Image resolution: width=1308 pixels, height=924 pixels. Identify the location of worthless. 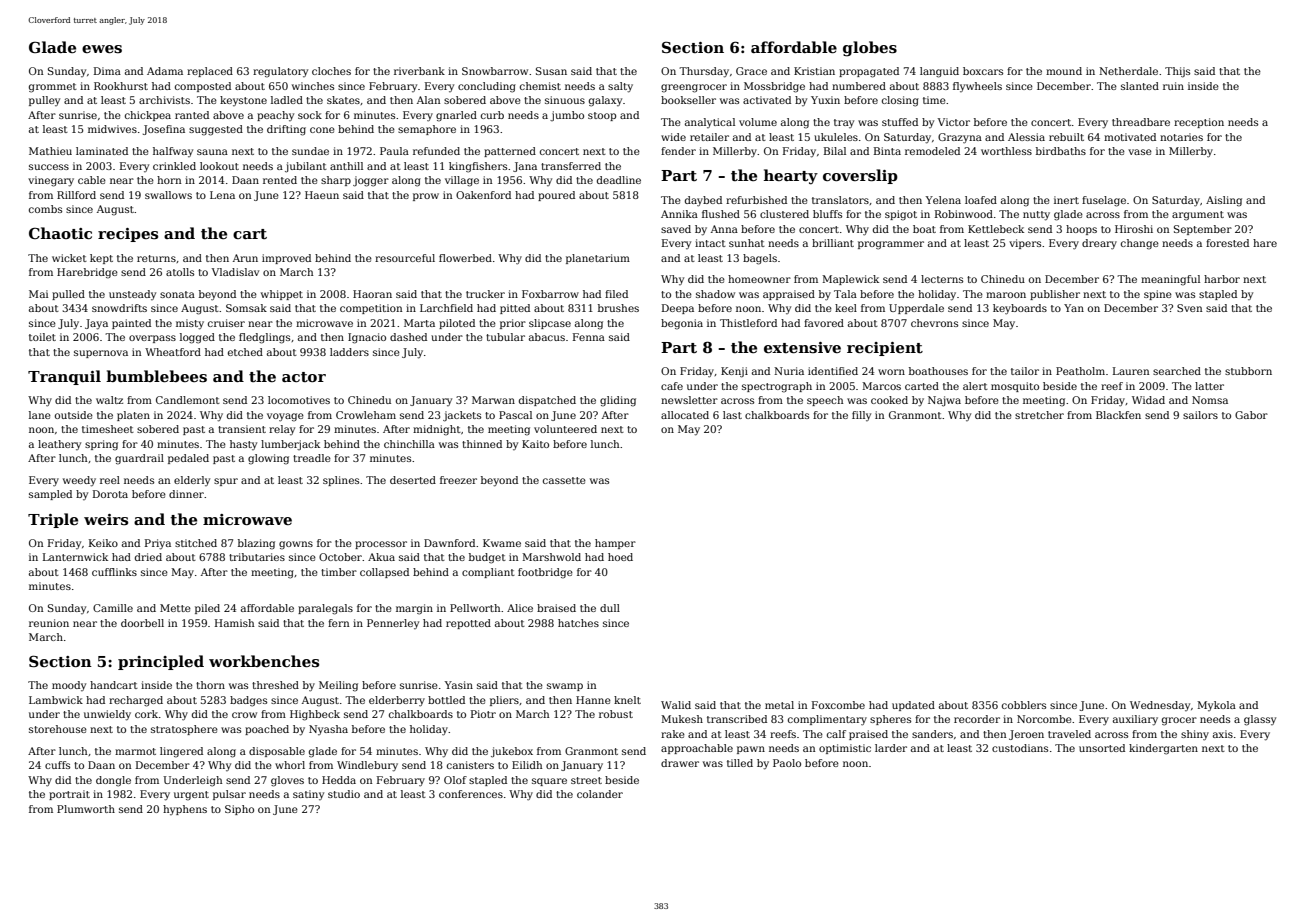
(1006, 151).
